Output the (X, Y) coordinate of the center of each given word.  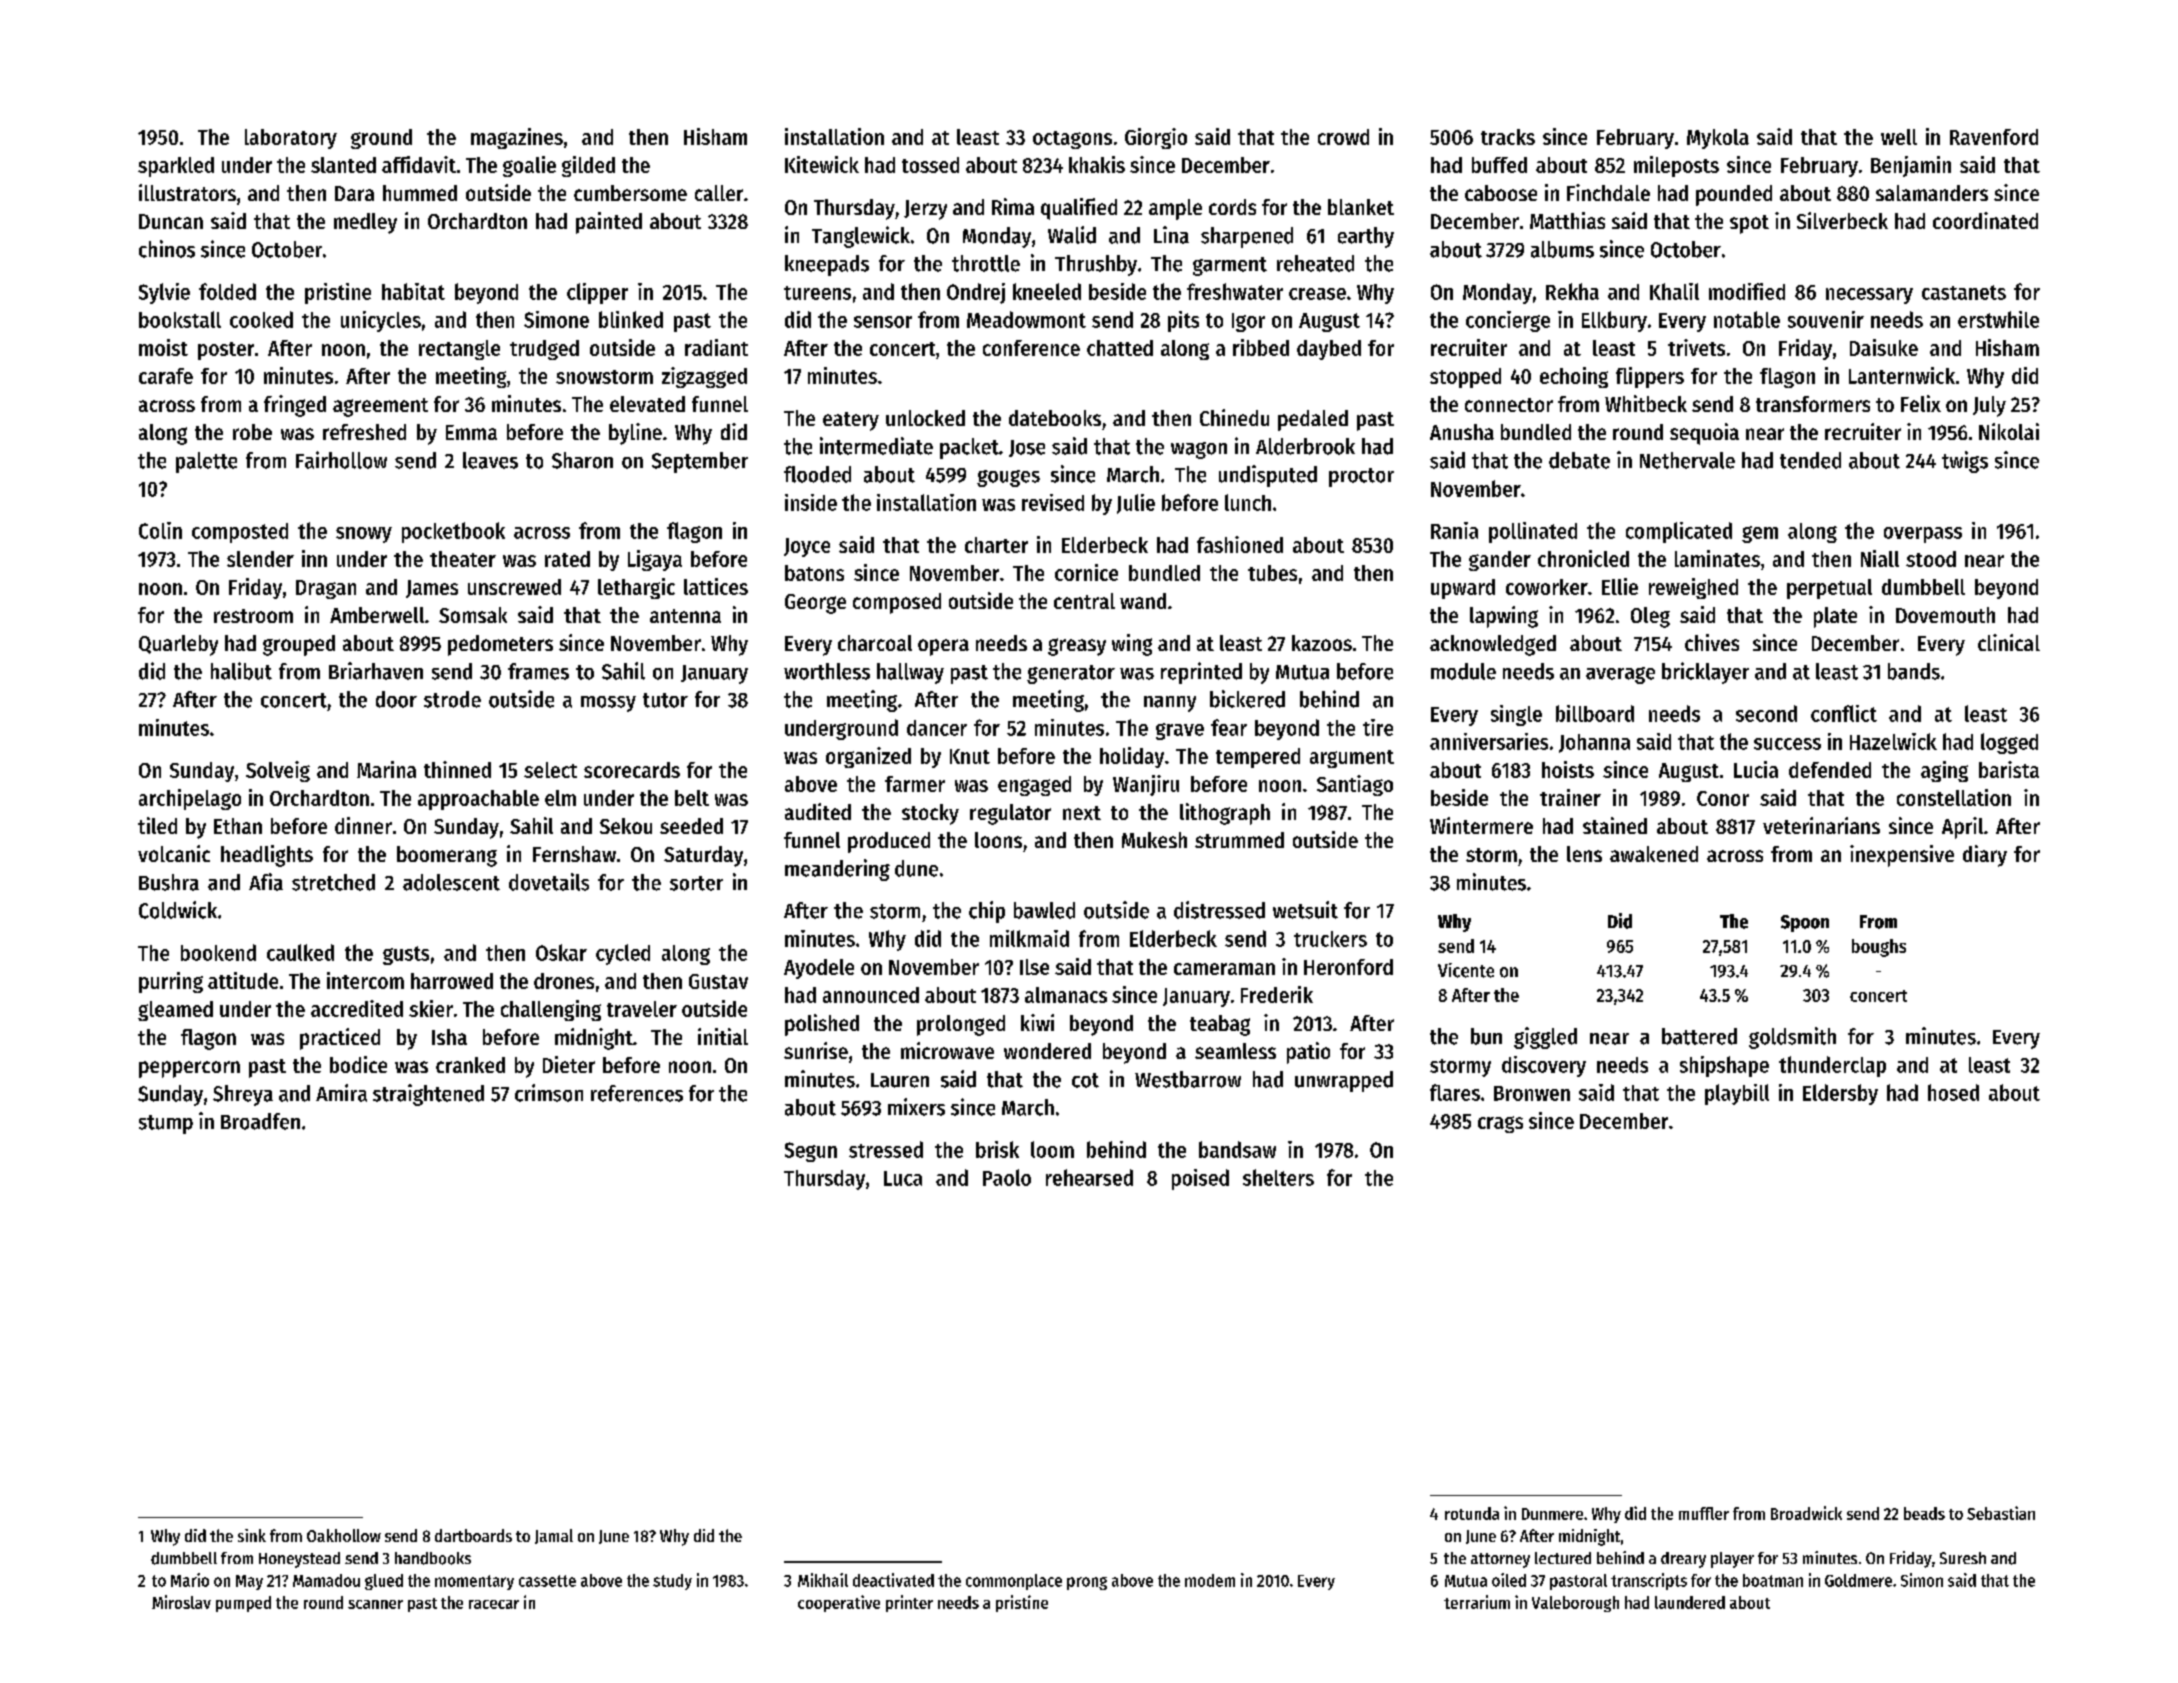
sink (252, 1535)
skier (431, 1008)
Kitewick (822, 164)
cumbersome (630, 193)
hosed (1953, 1092)
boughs (1879, 948)
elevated (647, 404)
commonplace (1014, 1582)
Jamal (554, 1536)
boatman (1773, 1580)
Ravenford (1994, 137)
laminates (1717, 558)
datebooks (1055, 418)
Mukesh (1154, 840)
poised (1200, 1179)
